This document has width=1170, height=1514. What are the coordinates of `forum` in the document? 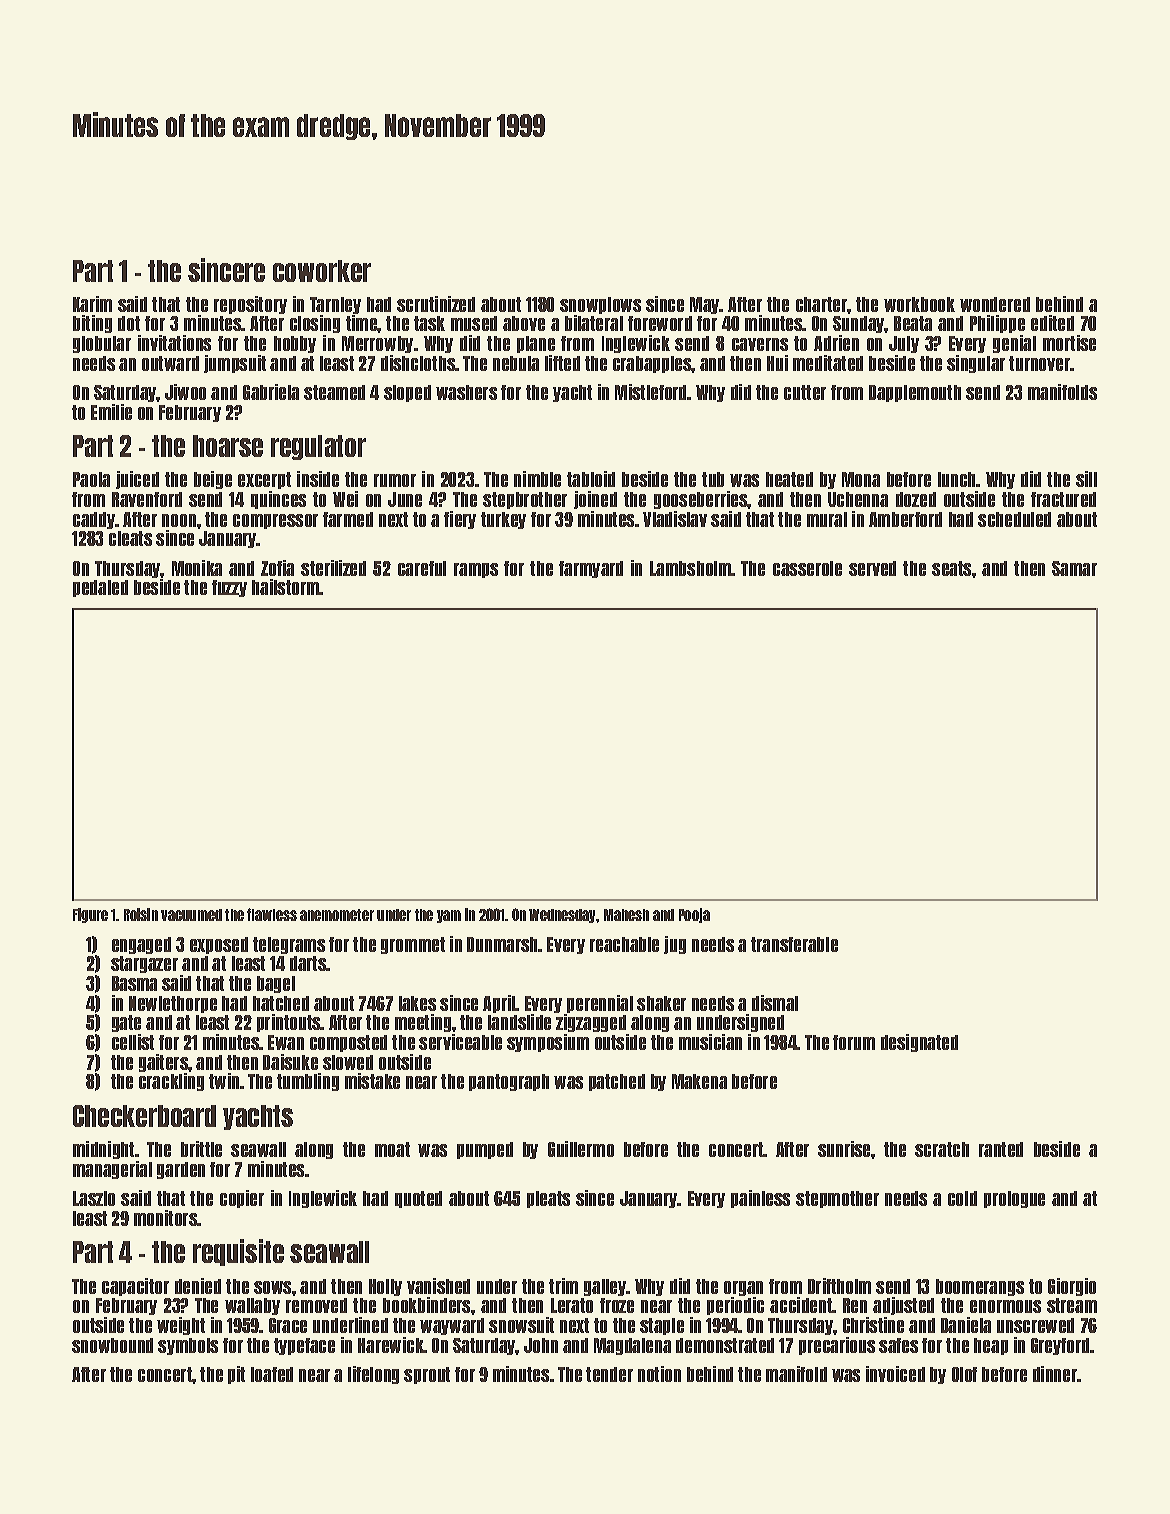 It's located at (854, 1042).
